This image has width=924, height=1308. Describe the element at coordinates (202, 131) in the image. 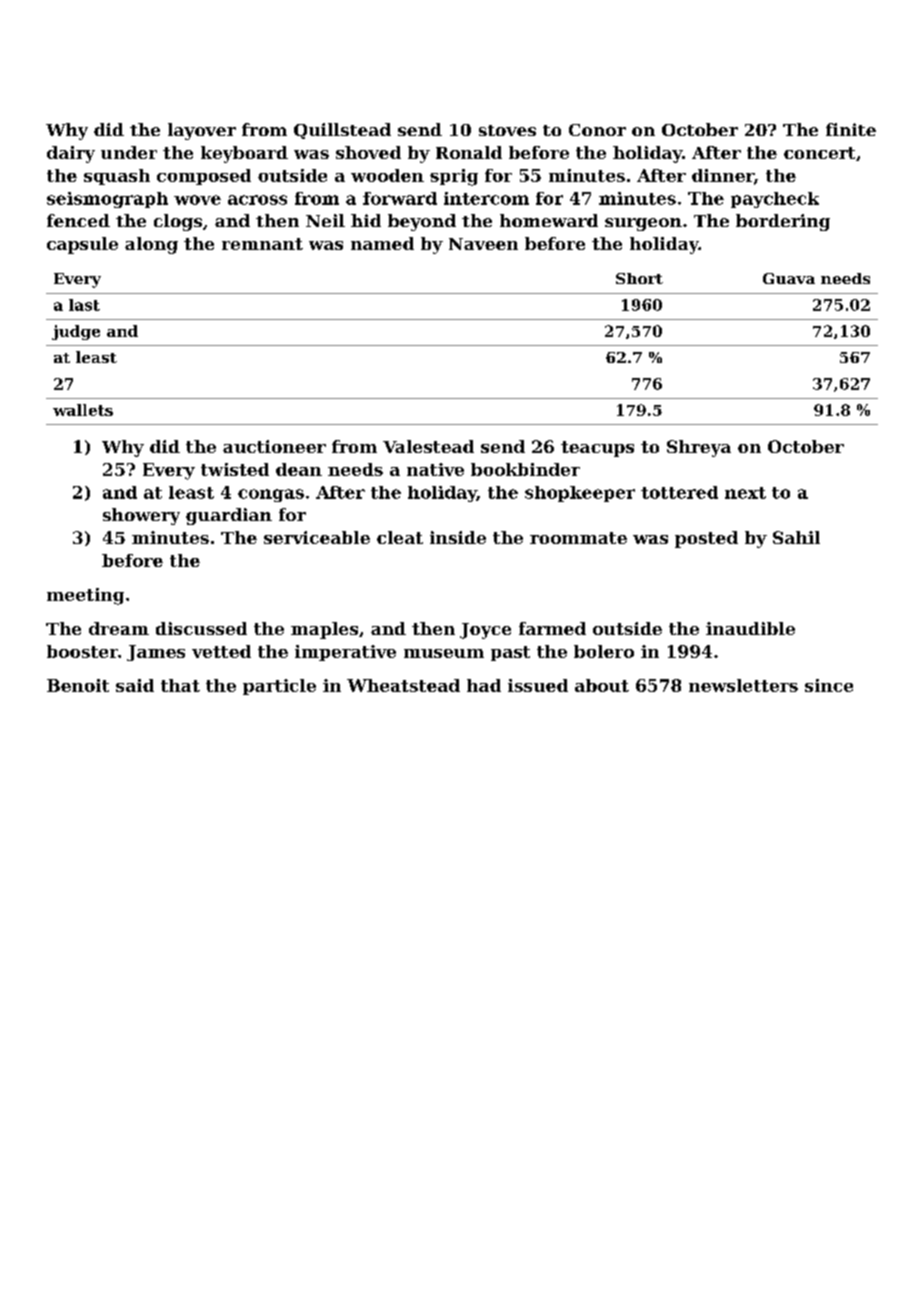

I see `layover` at that location.
